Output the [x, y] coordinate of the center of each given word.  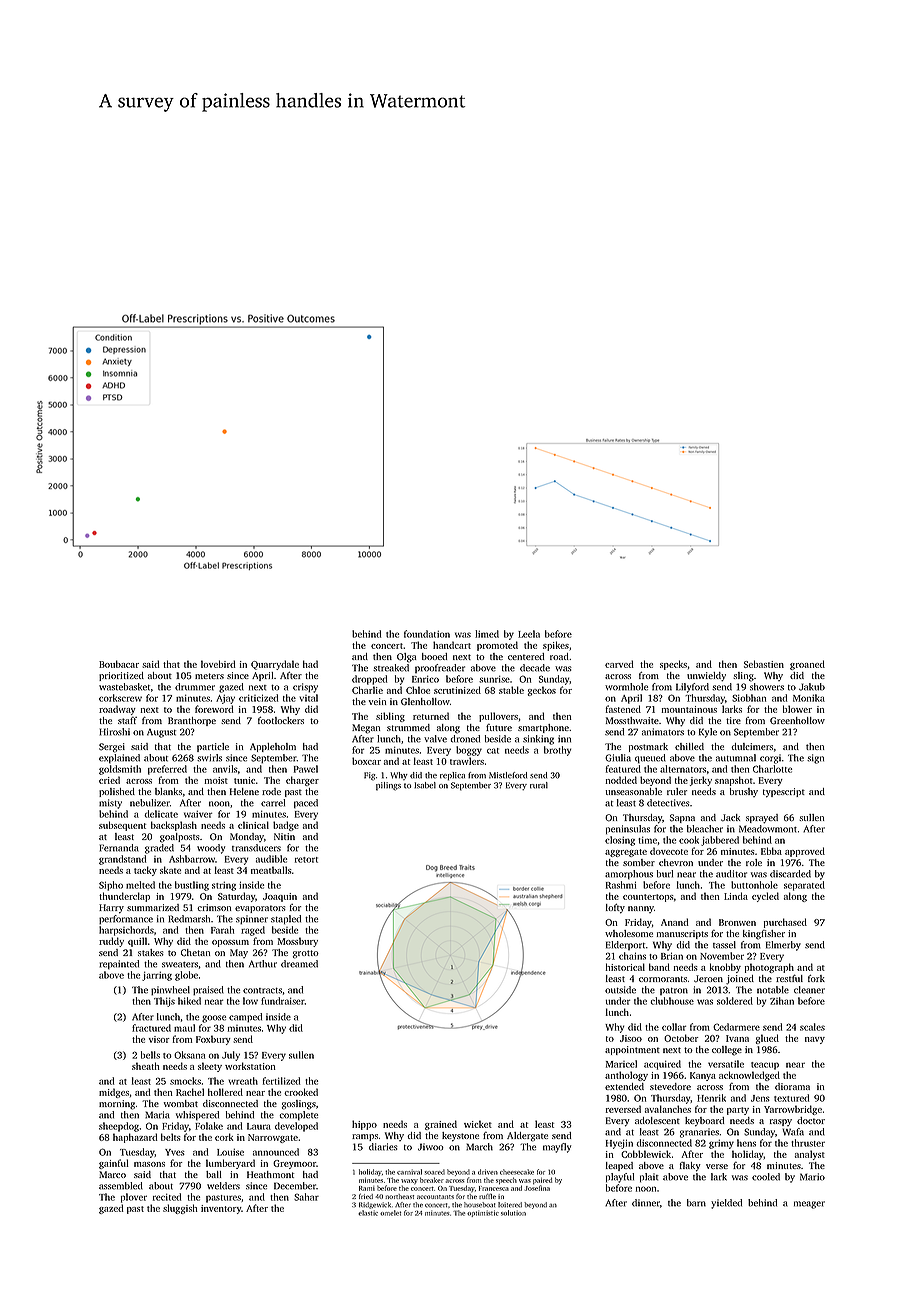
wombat [181, 1103]
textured [791, 1098]
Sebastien [764, 664]
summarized [153, 907]
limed [487, 634]
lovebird [218, 664]
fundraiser [283, 1001]
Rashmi [621, 885]
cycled [765, 897]
